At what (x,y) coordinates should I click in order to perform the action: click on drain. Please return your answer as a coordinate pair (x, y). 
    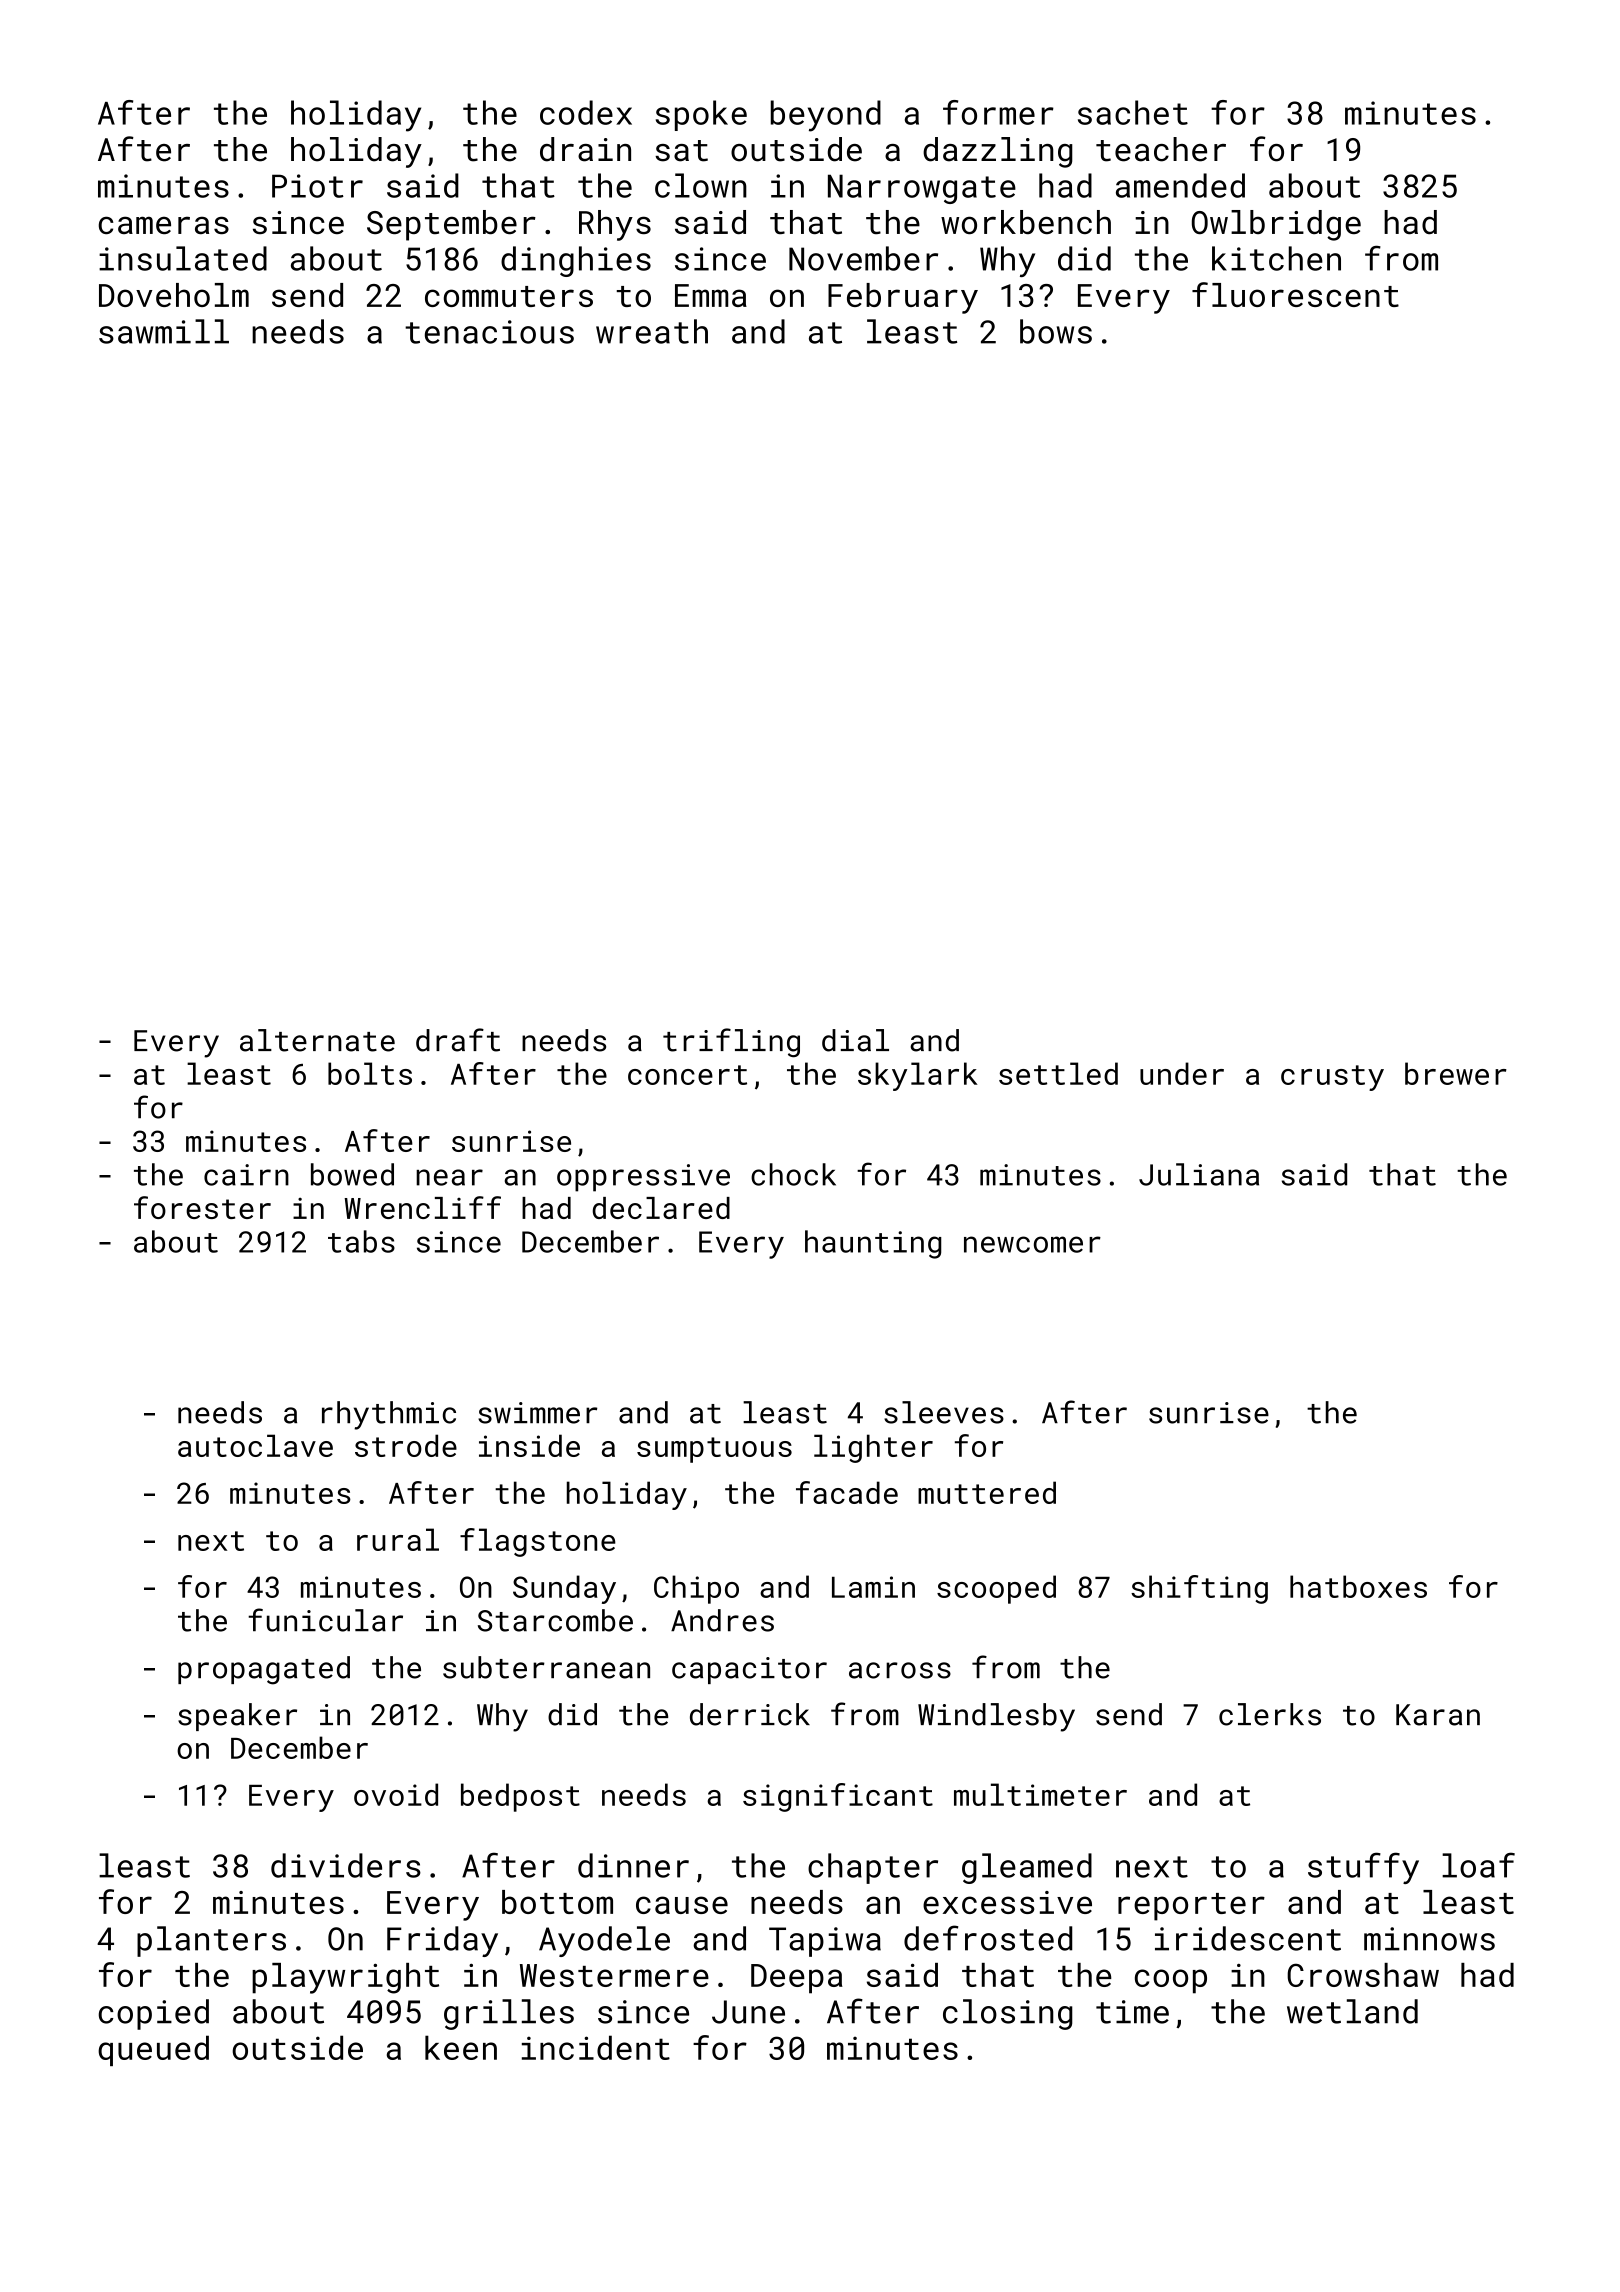
    Looking at the image, I should click on (585, 149).
